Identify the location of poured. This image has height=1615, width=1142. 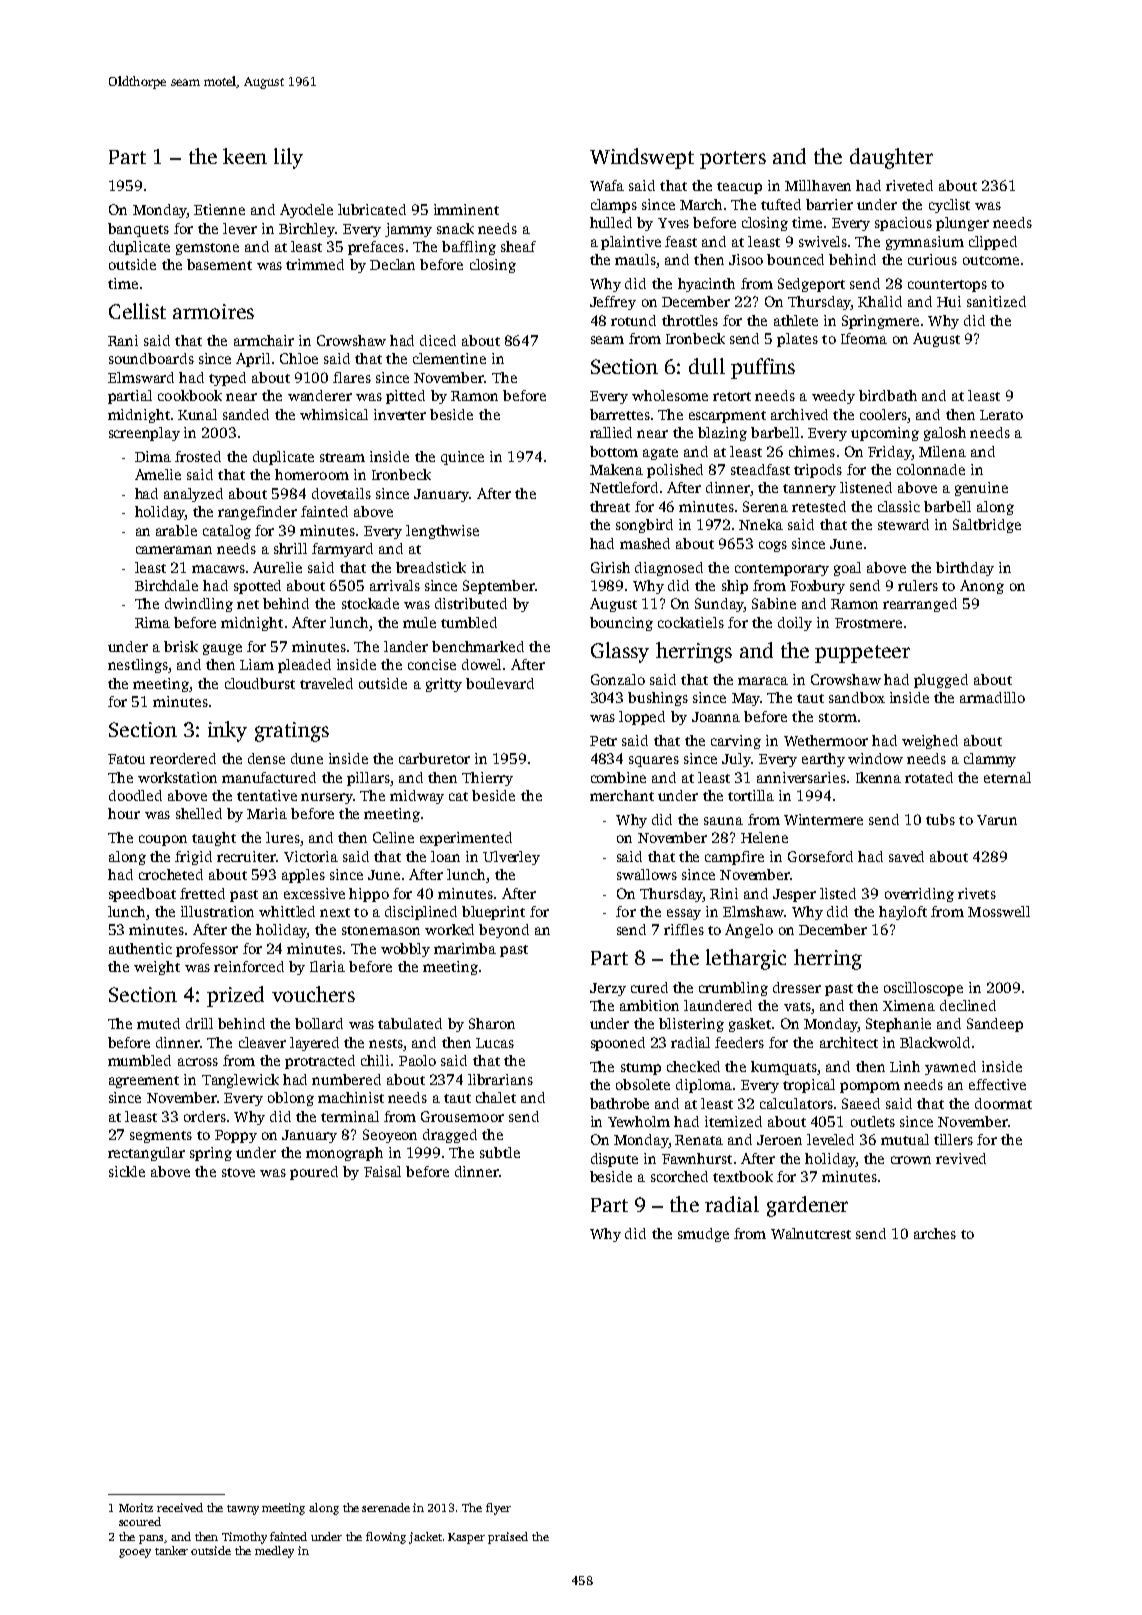
(314, 1173).
